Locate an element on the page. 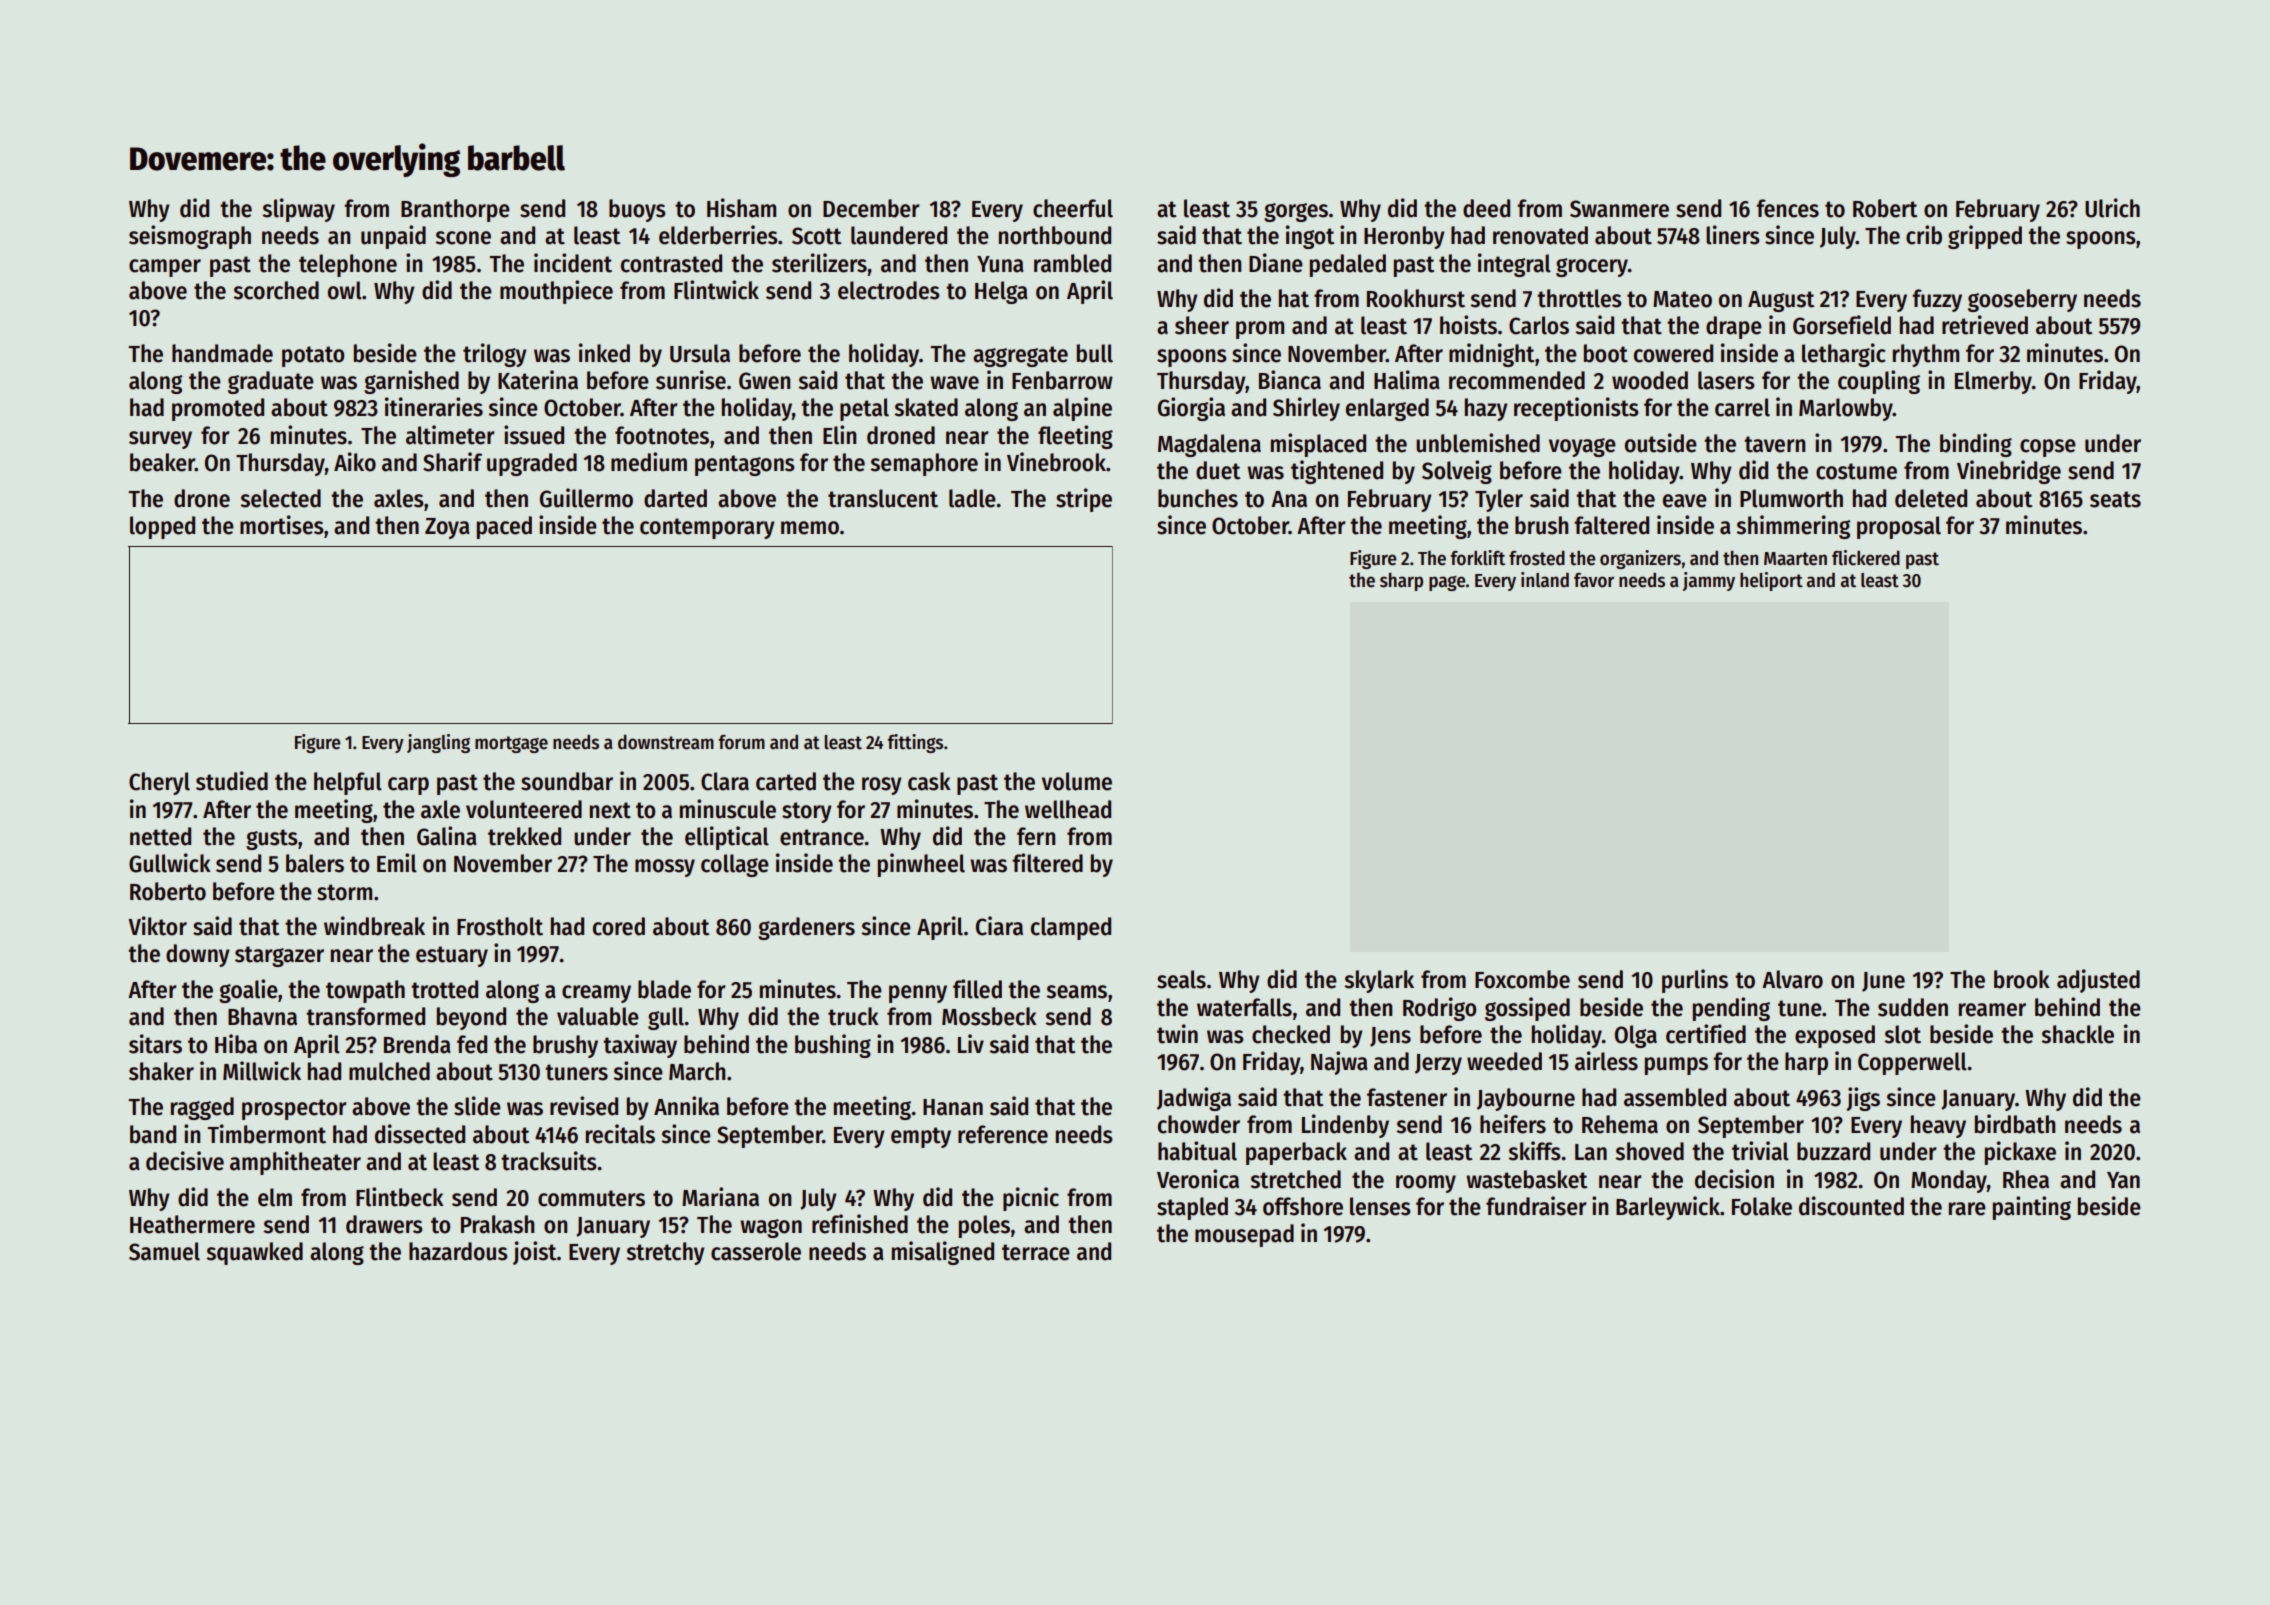 The height and width of the document is (1605, 2270). Flintbeck is located at coordinates (400, 1197).
